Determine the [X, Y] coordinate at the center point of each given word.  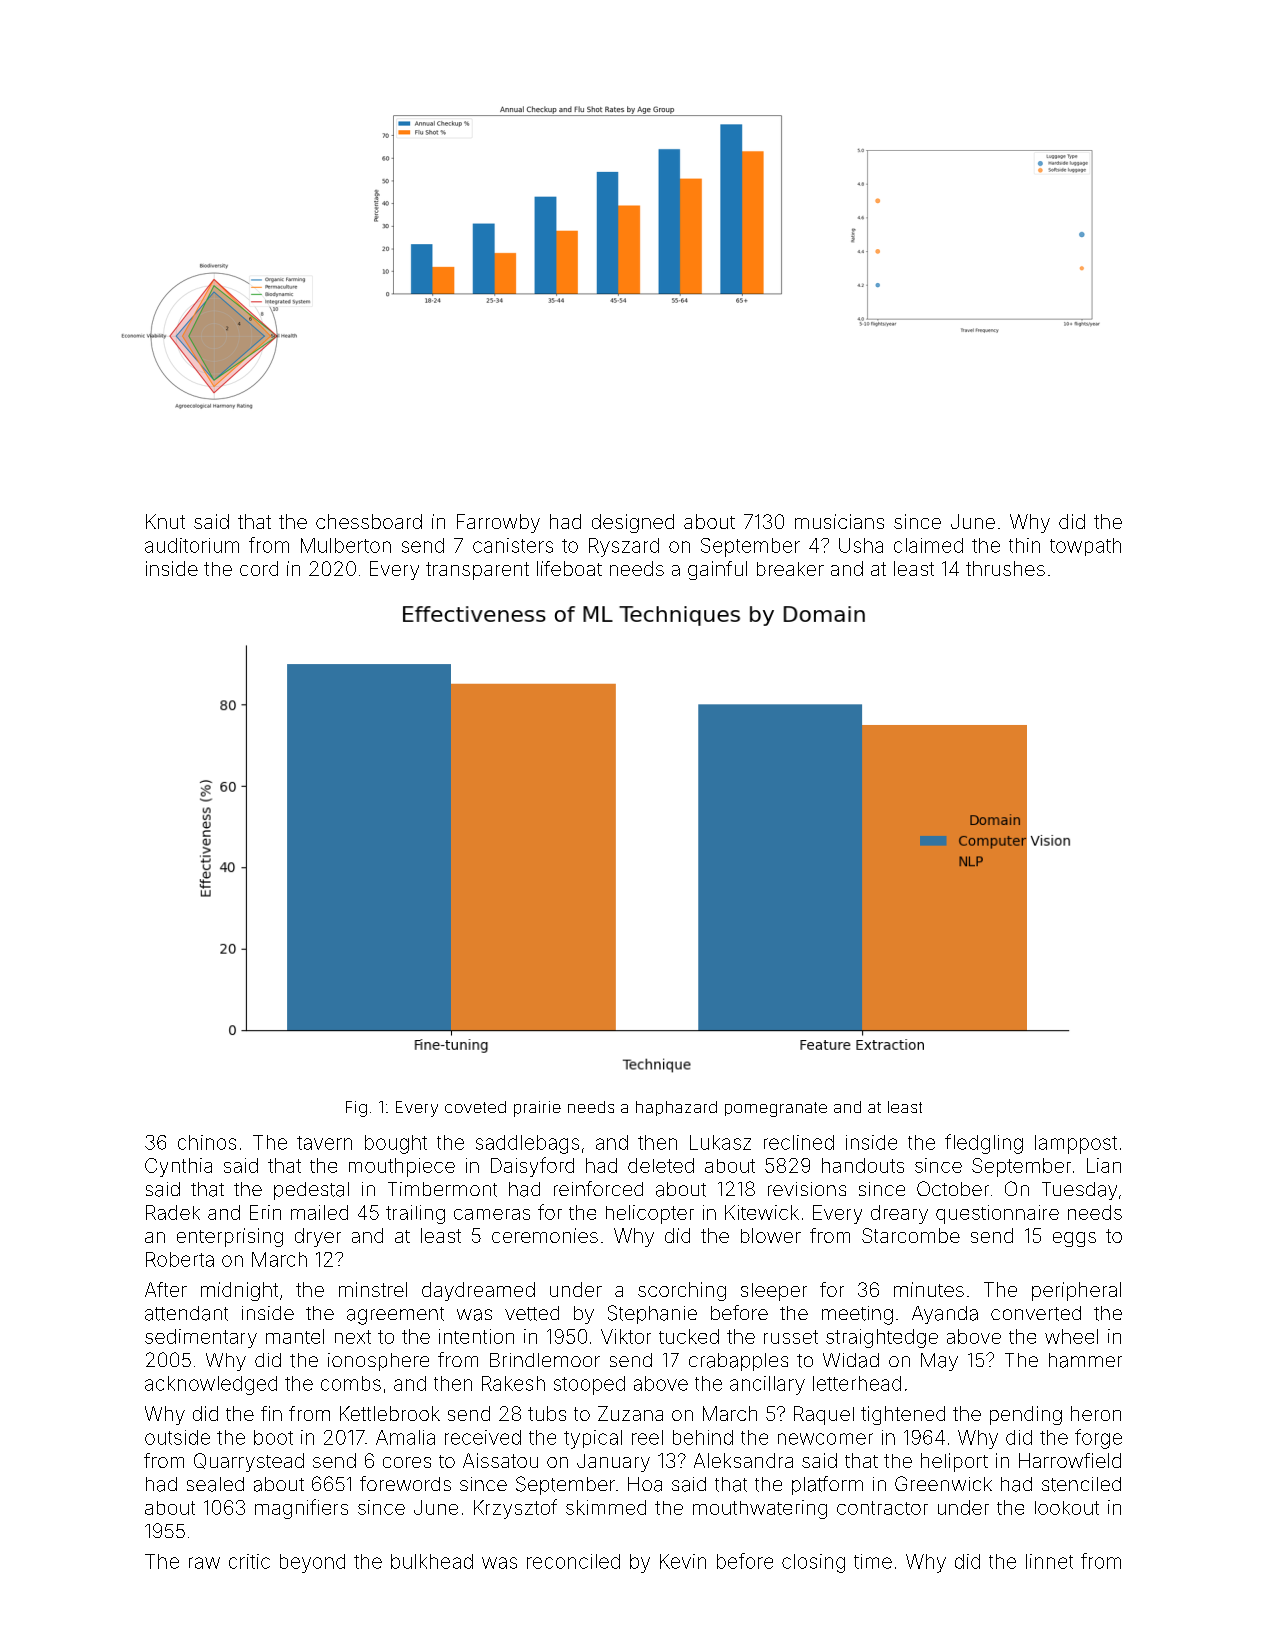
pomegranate [776, 1109]
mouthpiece [402, 1167]
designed [633, 523]
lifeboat [569, 568]
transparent [477, 571]
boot [273, 1437]
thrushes [1005, 568]
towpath [1085, 547]
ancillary [767, 1385]
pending [1026, 1415]
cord [259, 568]
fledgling [984, 1144]
